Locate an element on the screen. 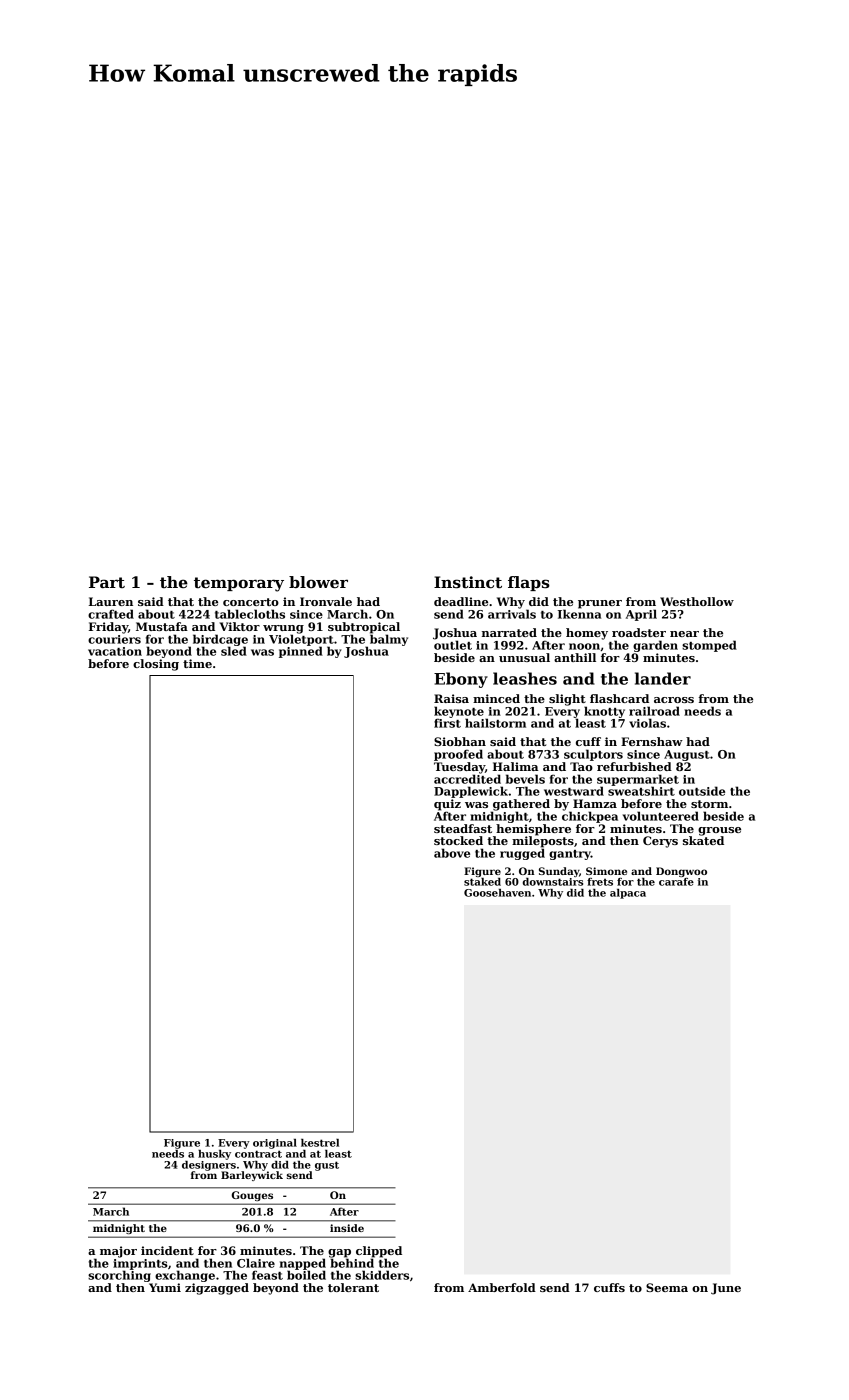 The height and width of the screenshot is (1400, 849). grouse is located at coordinates (719, 831).
